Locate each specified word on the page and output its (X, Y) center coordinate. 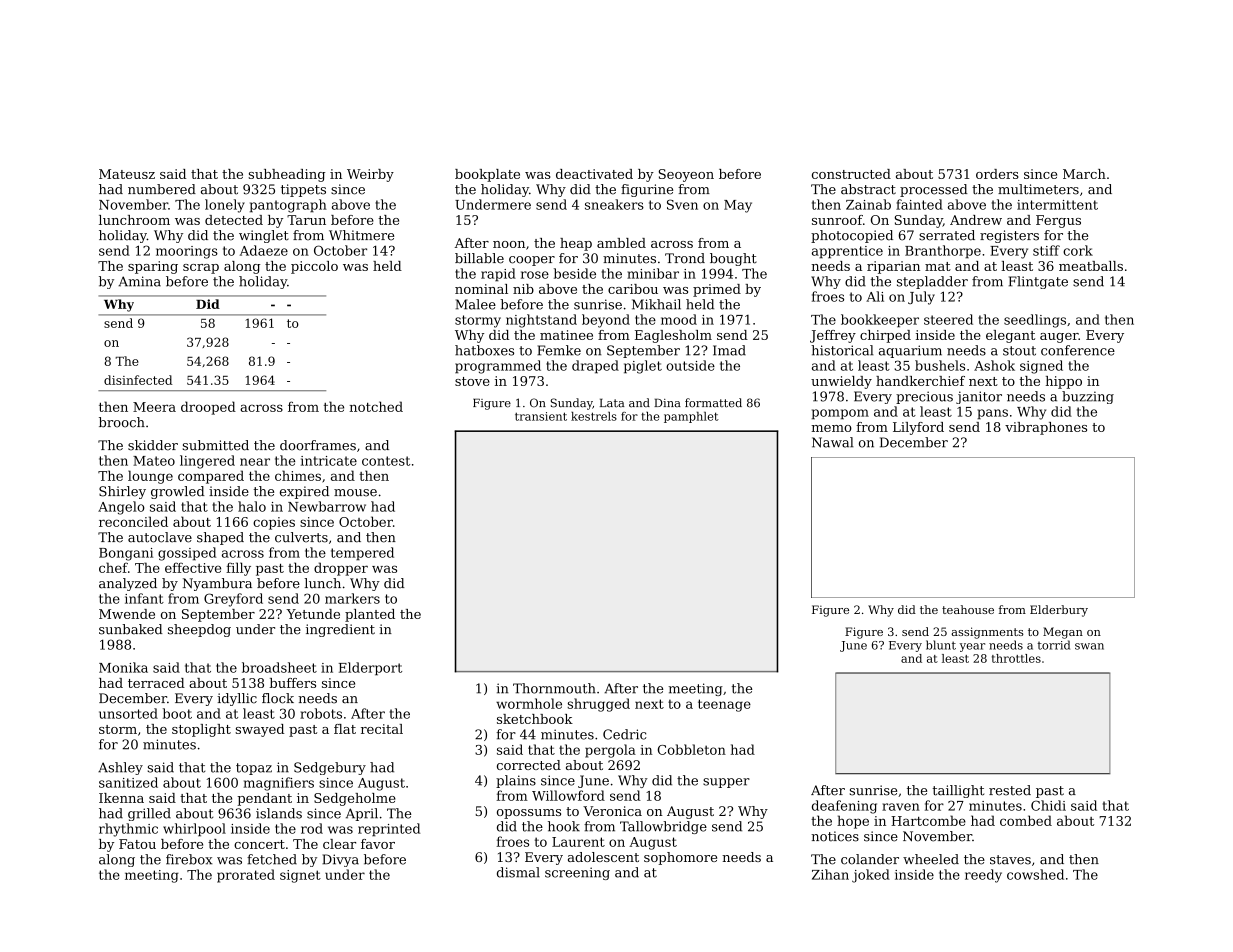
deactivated (594, 174)
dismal (518, 872)
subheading (286, 175)
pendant (264, 799)
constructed (851, 174)
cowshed (1035, 874)
